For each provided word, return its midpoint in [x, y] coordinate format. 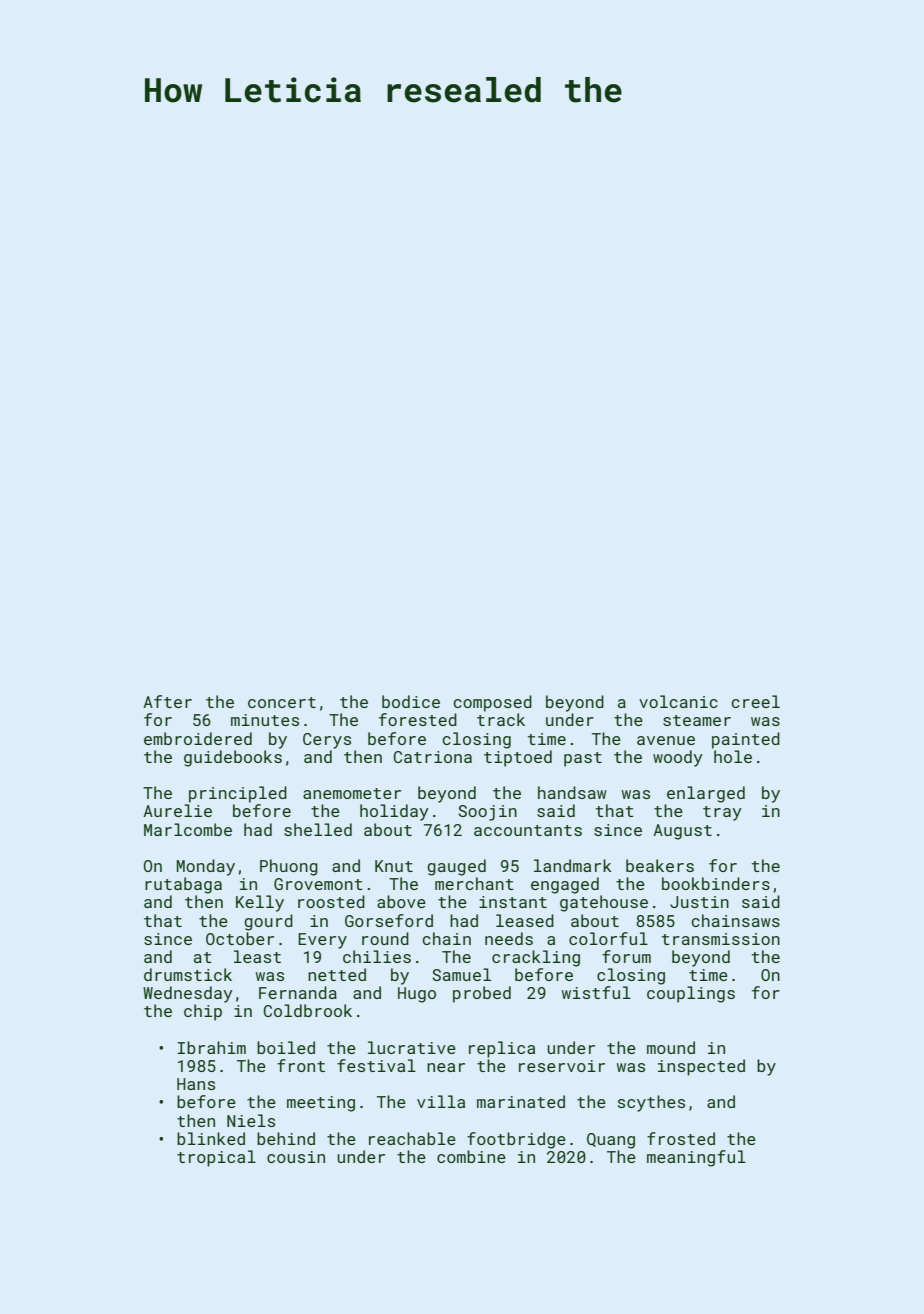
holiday [394, 812]
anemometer [352, 793]
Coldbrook [308, 1010]
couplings [691, 994]
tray [722, 813]
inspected [701, 1067]
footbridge [516, 1140]
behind [286, 1138]
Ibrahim [211, 1047]
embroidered [198, 738]
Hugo [417, 995]
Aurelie [177, 810]
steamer [697, 720]
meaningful [696, 1158]
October [240, 938]
